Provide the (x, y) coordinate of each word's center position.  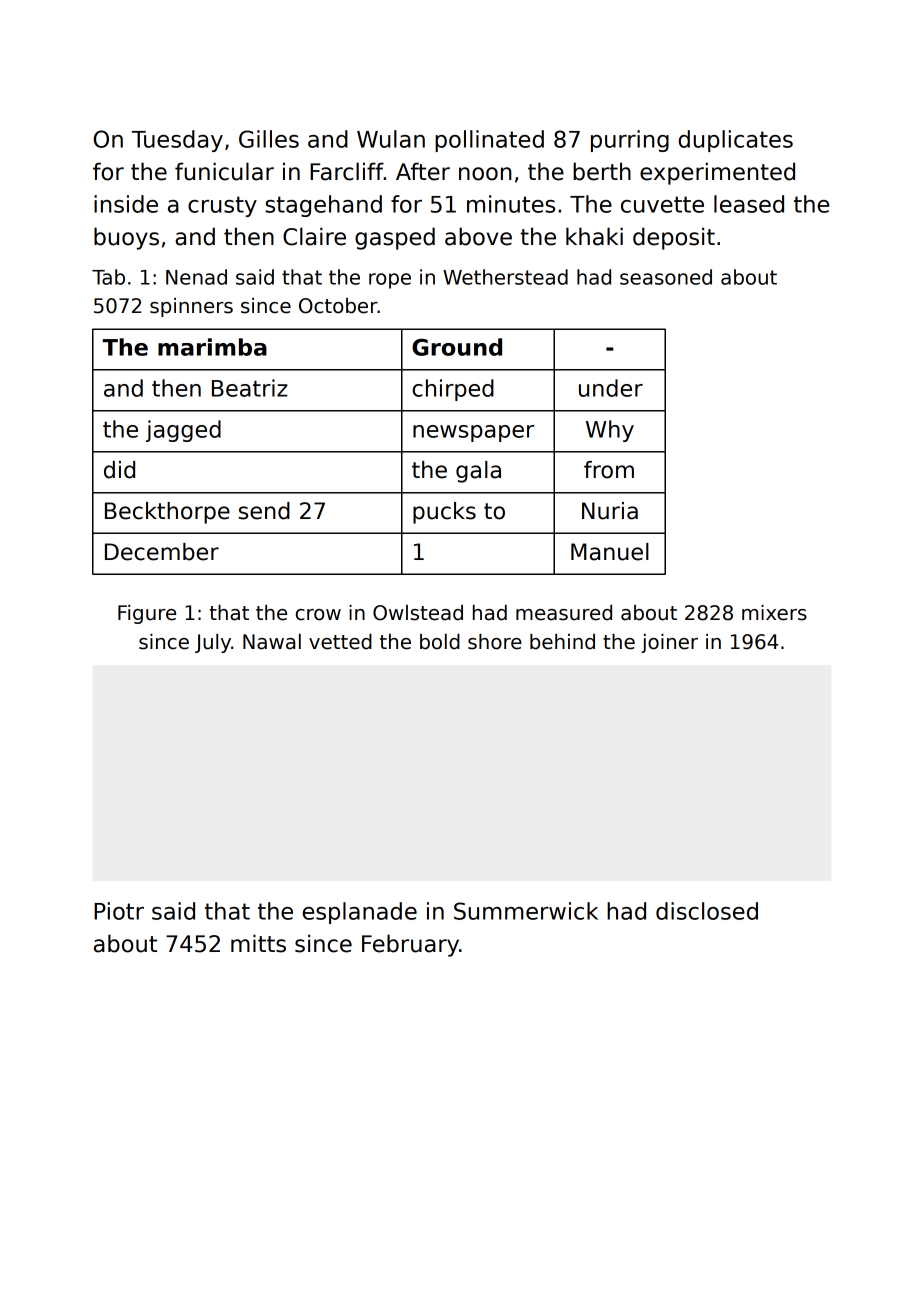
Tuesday (177, 141)
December (162, 552)
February (410, 945)
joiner (669, 643)
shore (495, 642)
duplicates (735, 141)
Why (610, 431)
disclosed (707, 911)
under (611, 388)
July (213, 643)
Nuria (610, 511)
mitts (258, 943)
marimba (212, 347)
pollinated (489, 141)
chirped (453, 390)
